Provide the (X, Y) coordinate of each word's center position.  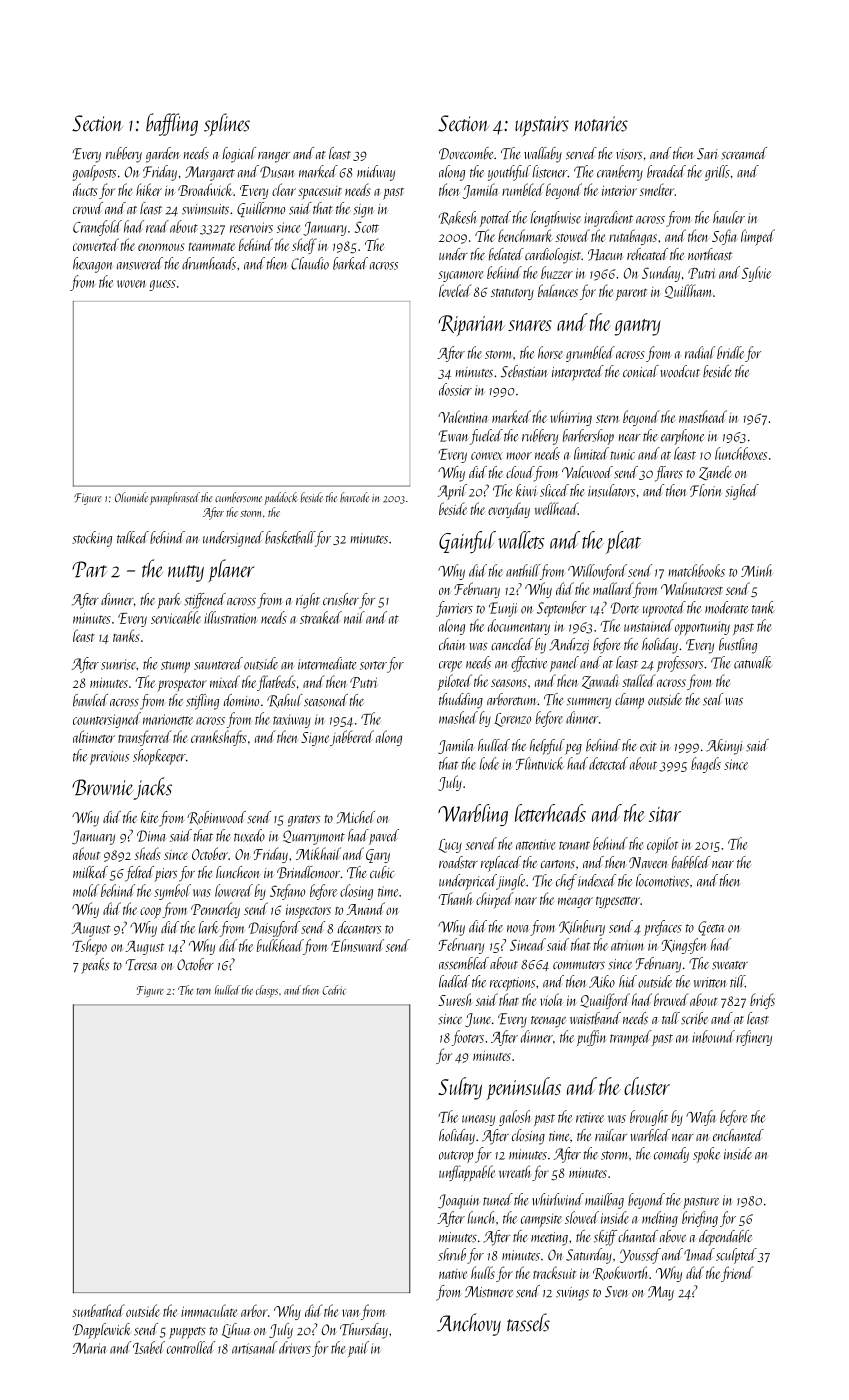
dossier (455, 389)
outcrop (456, 1157)
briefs (762, 1001)
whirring (571, 418)
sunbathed (98, 1310)
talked (133, 537)
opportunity (702, 628)
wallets (521, 540)
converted (96, 244)
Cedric (334, 990)
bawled (90, 700)
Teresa (141, 965)
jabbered (352, 738)
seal (713, 699)
